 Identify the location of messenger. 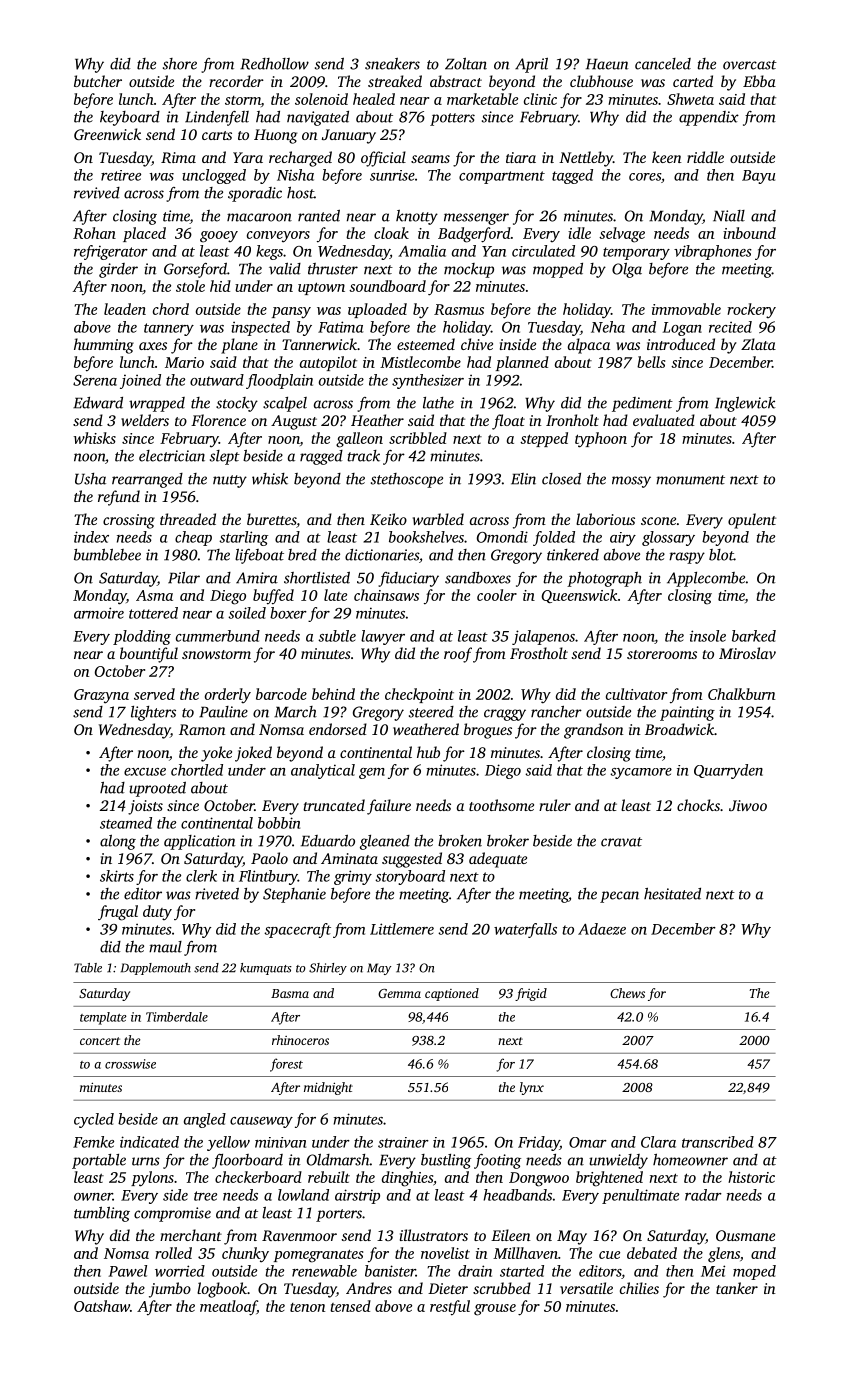
(476, 219).
